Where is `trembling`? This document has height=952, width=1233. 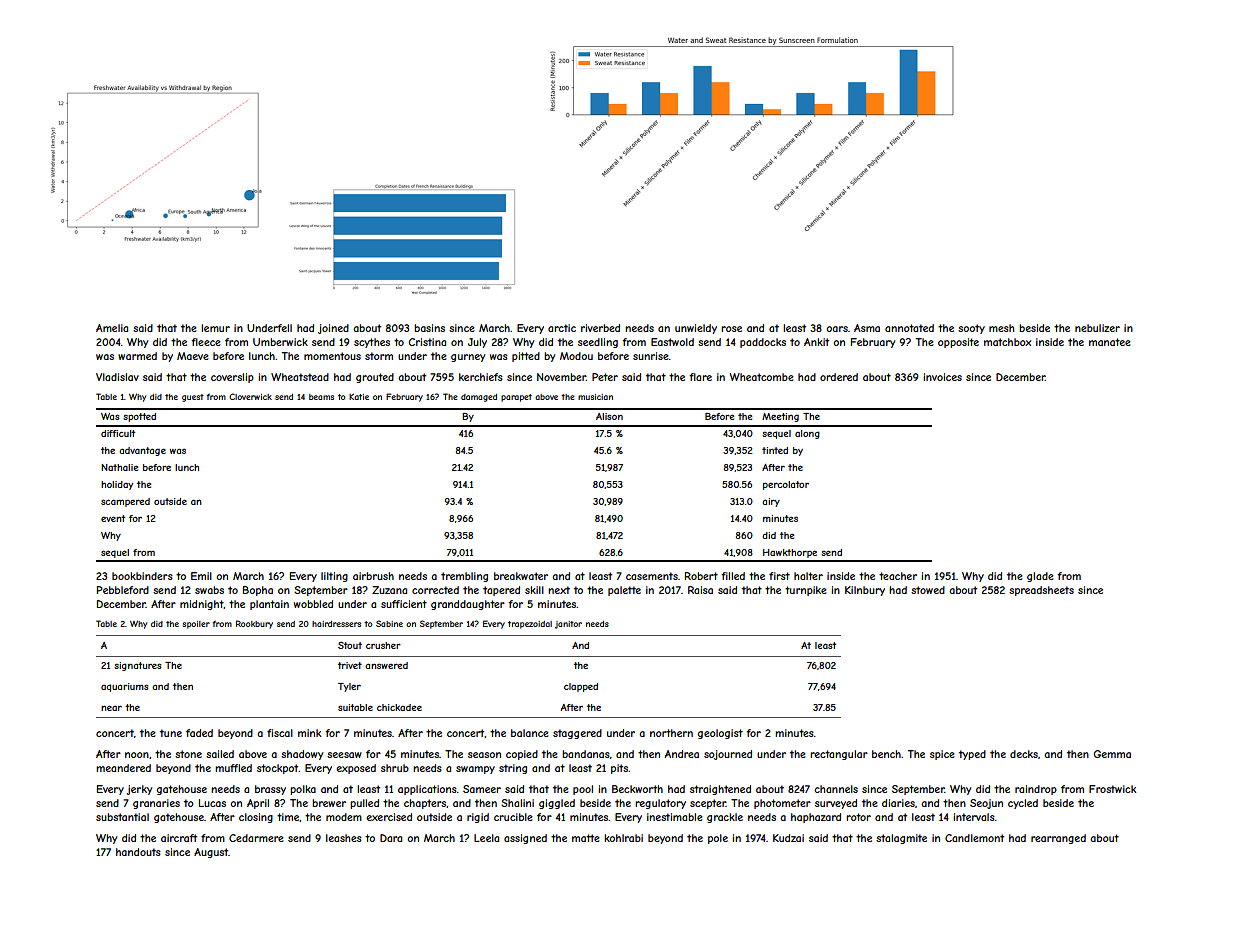 trembling is located at coordinates (464, 577).
